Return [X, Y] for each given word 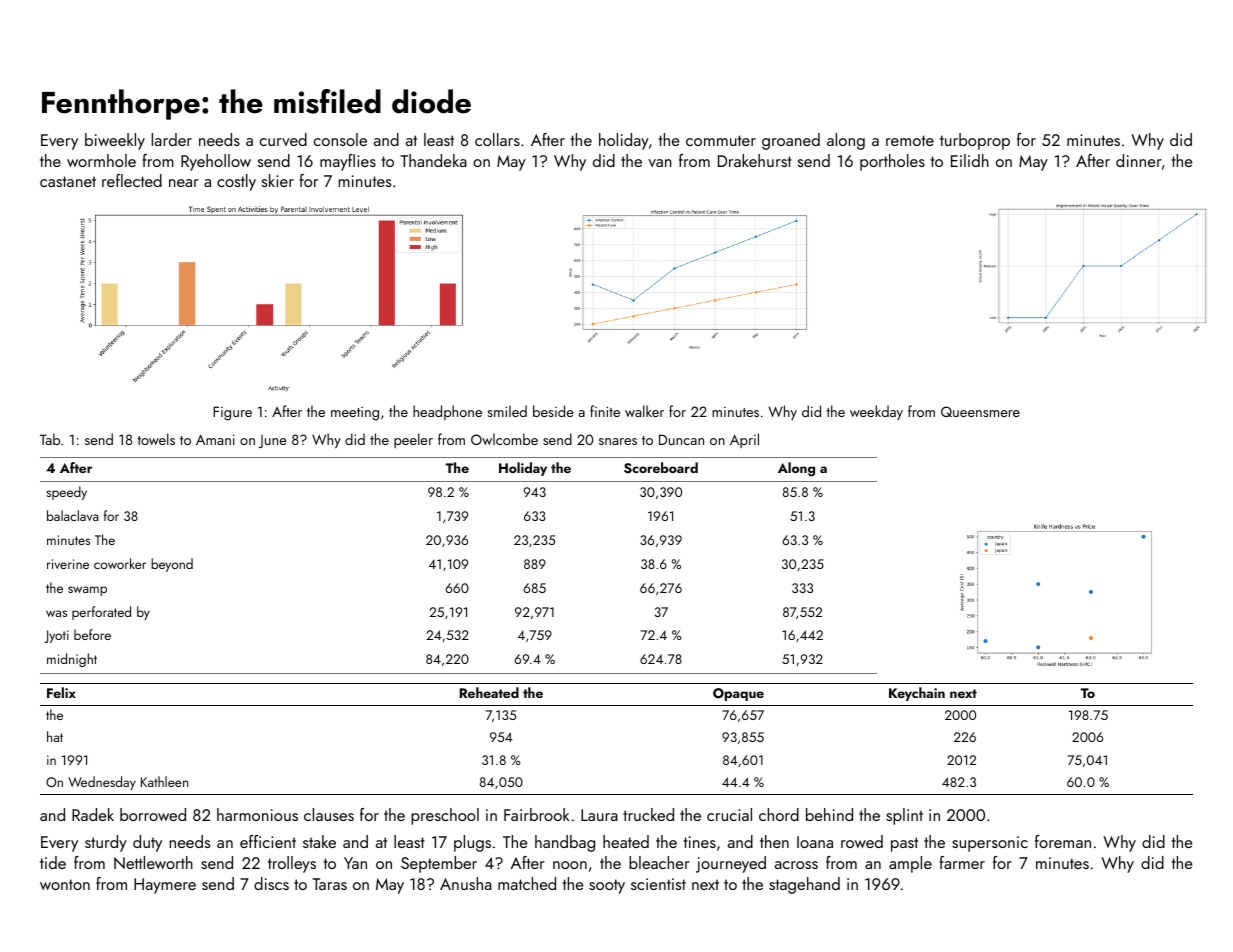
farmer [962, 862]
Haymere [165, 886]
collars [497, 139]
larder [172, 139]
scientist [658, 884]
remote [910, 140]
